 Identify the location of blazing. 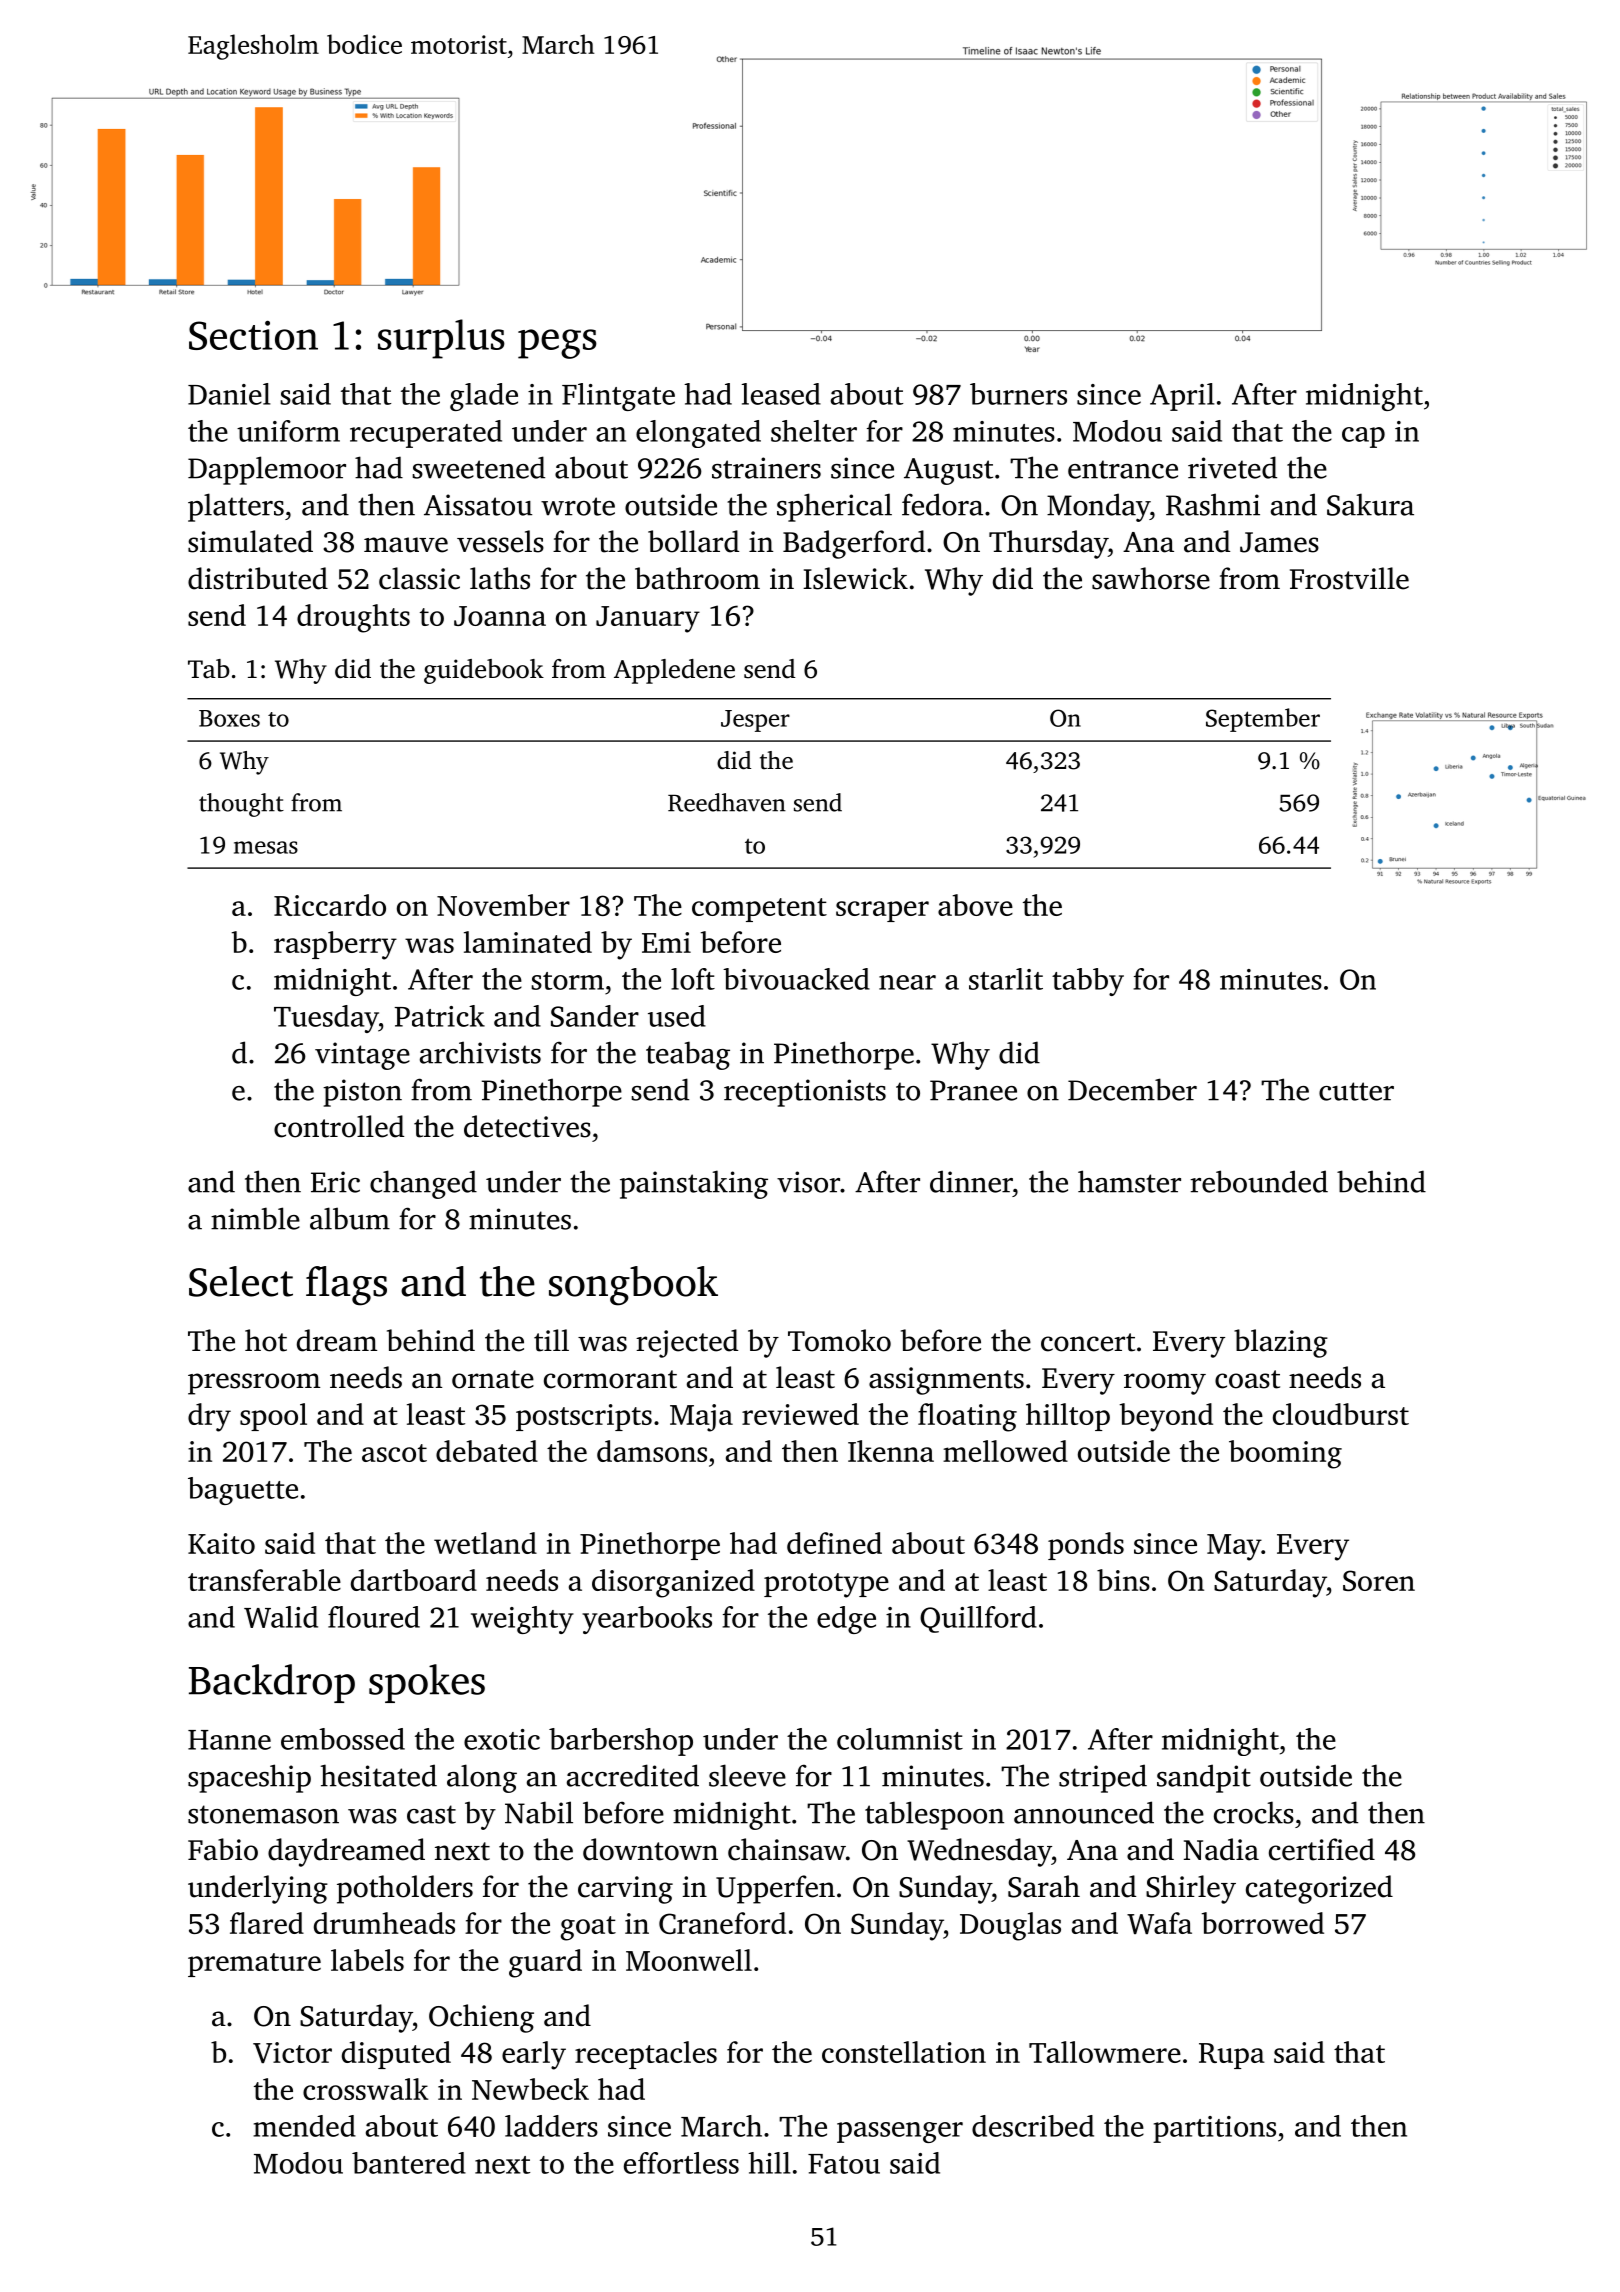
(1281, 1343).
